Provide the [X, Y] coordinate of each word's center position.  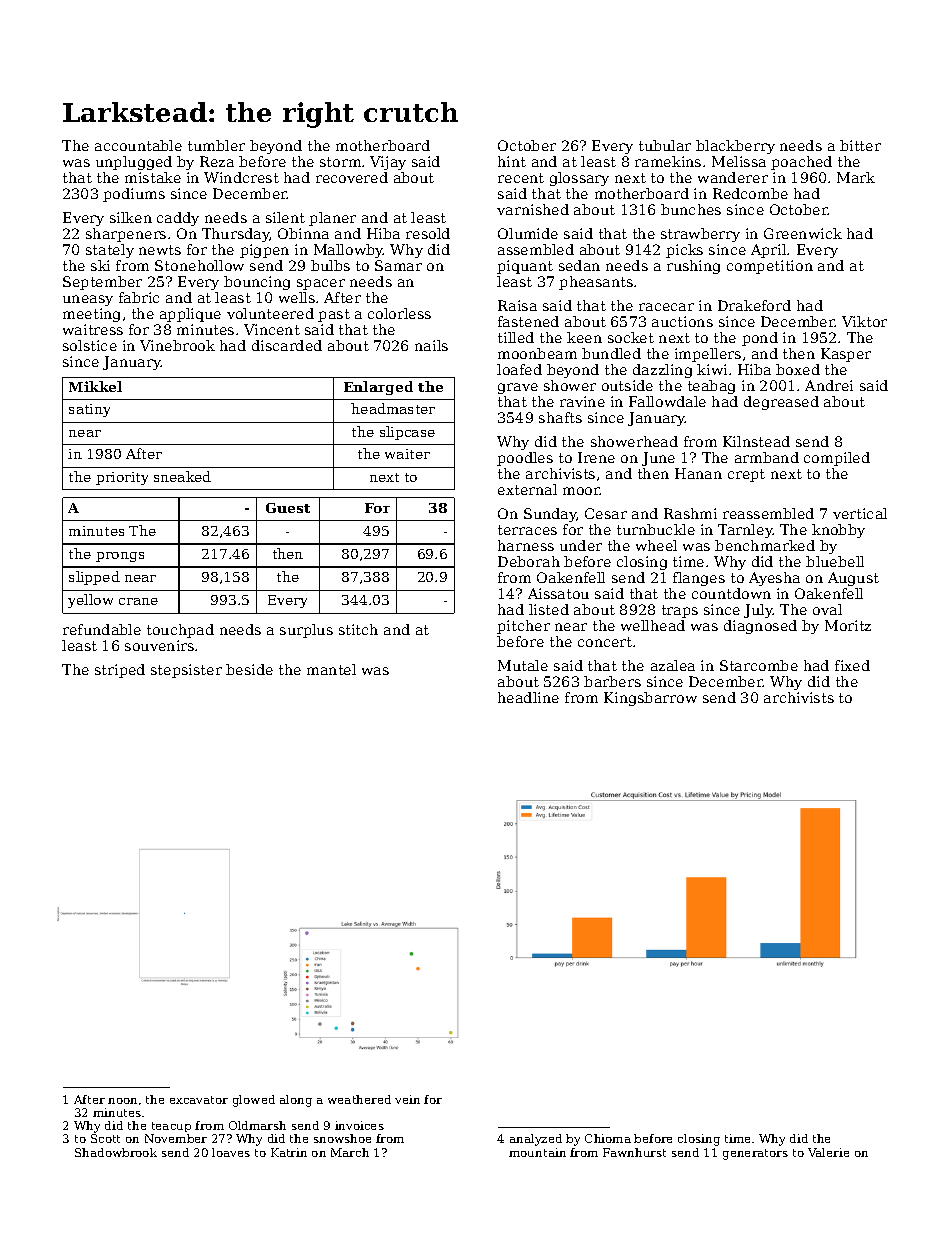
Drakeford [754, 305]
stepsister [186, 671]
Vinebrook [177, 345]
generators [755, 1154]
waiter [407, 454]
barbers [612, 681]
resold [428, 233]
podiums [134, 195]
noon [122, 1101]
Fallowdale [667, 401]
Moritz [848, 625]
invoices [359, 1125]
